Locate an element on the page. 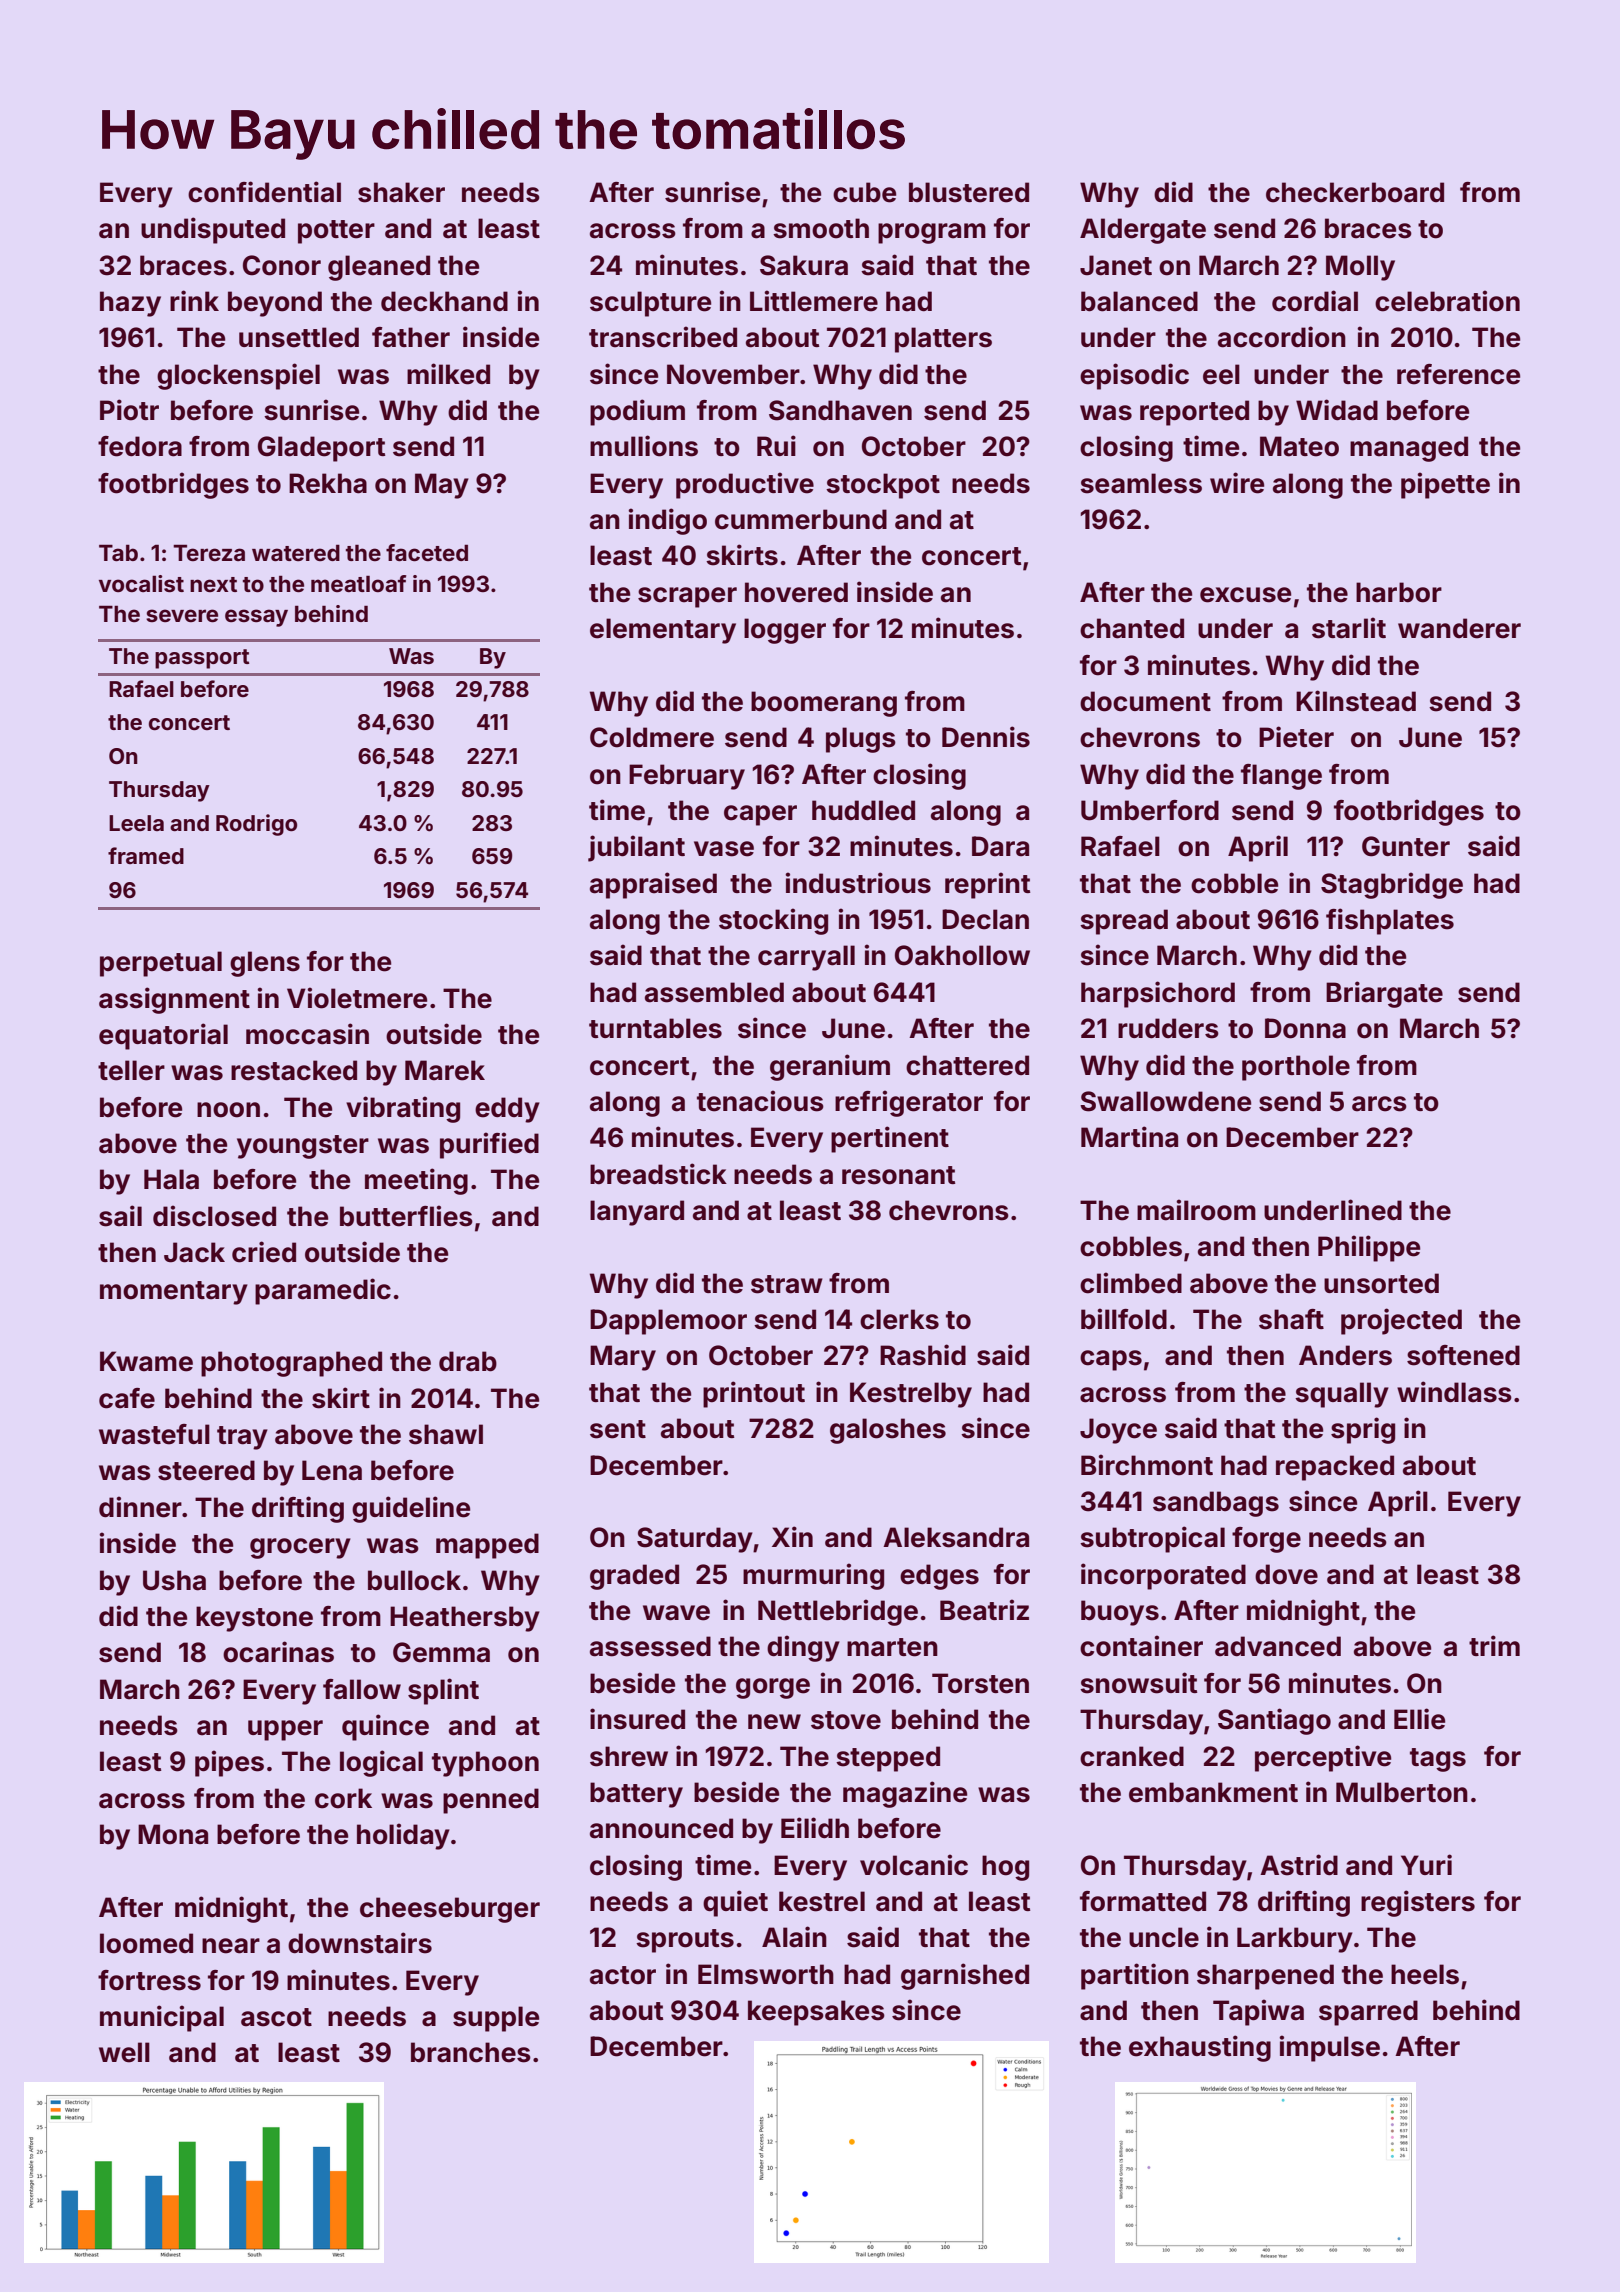 This image has width=1620, height=2292. fedora is located at coordinates (140, 446).
